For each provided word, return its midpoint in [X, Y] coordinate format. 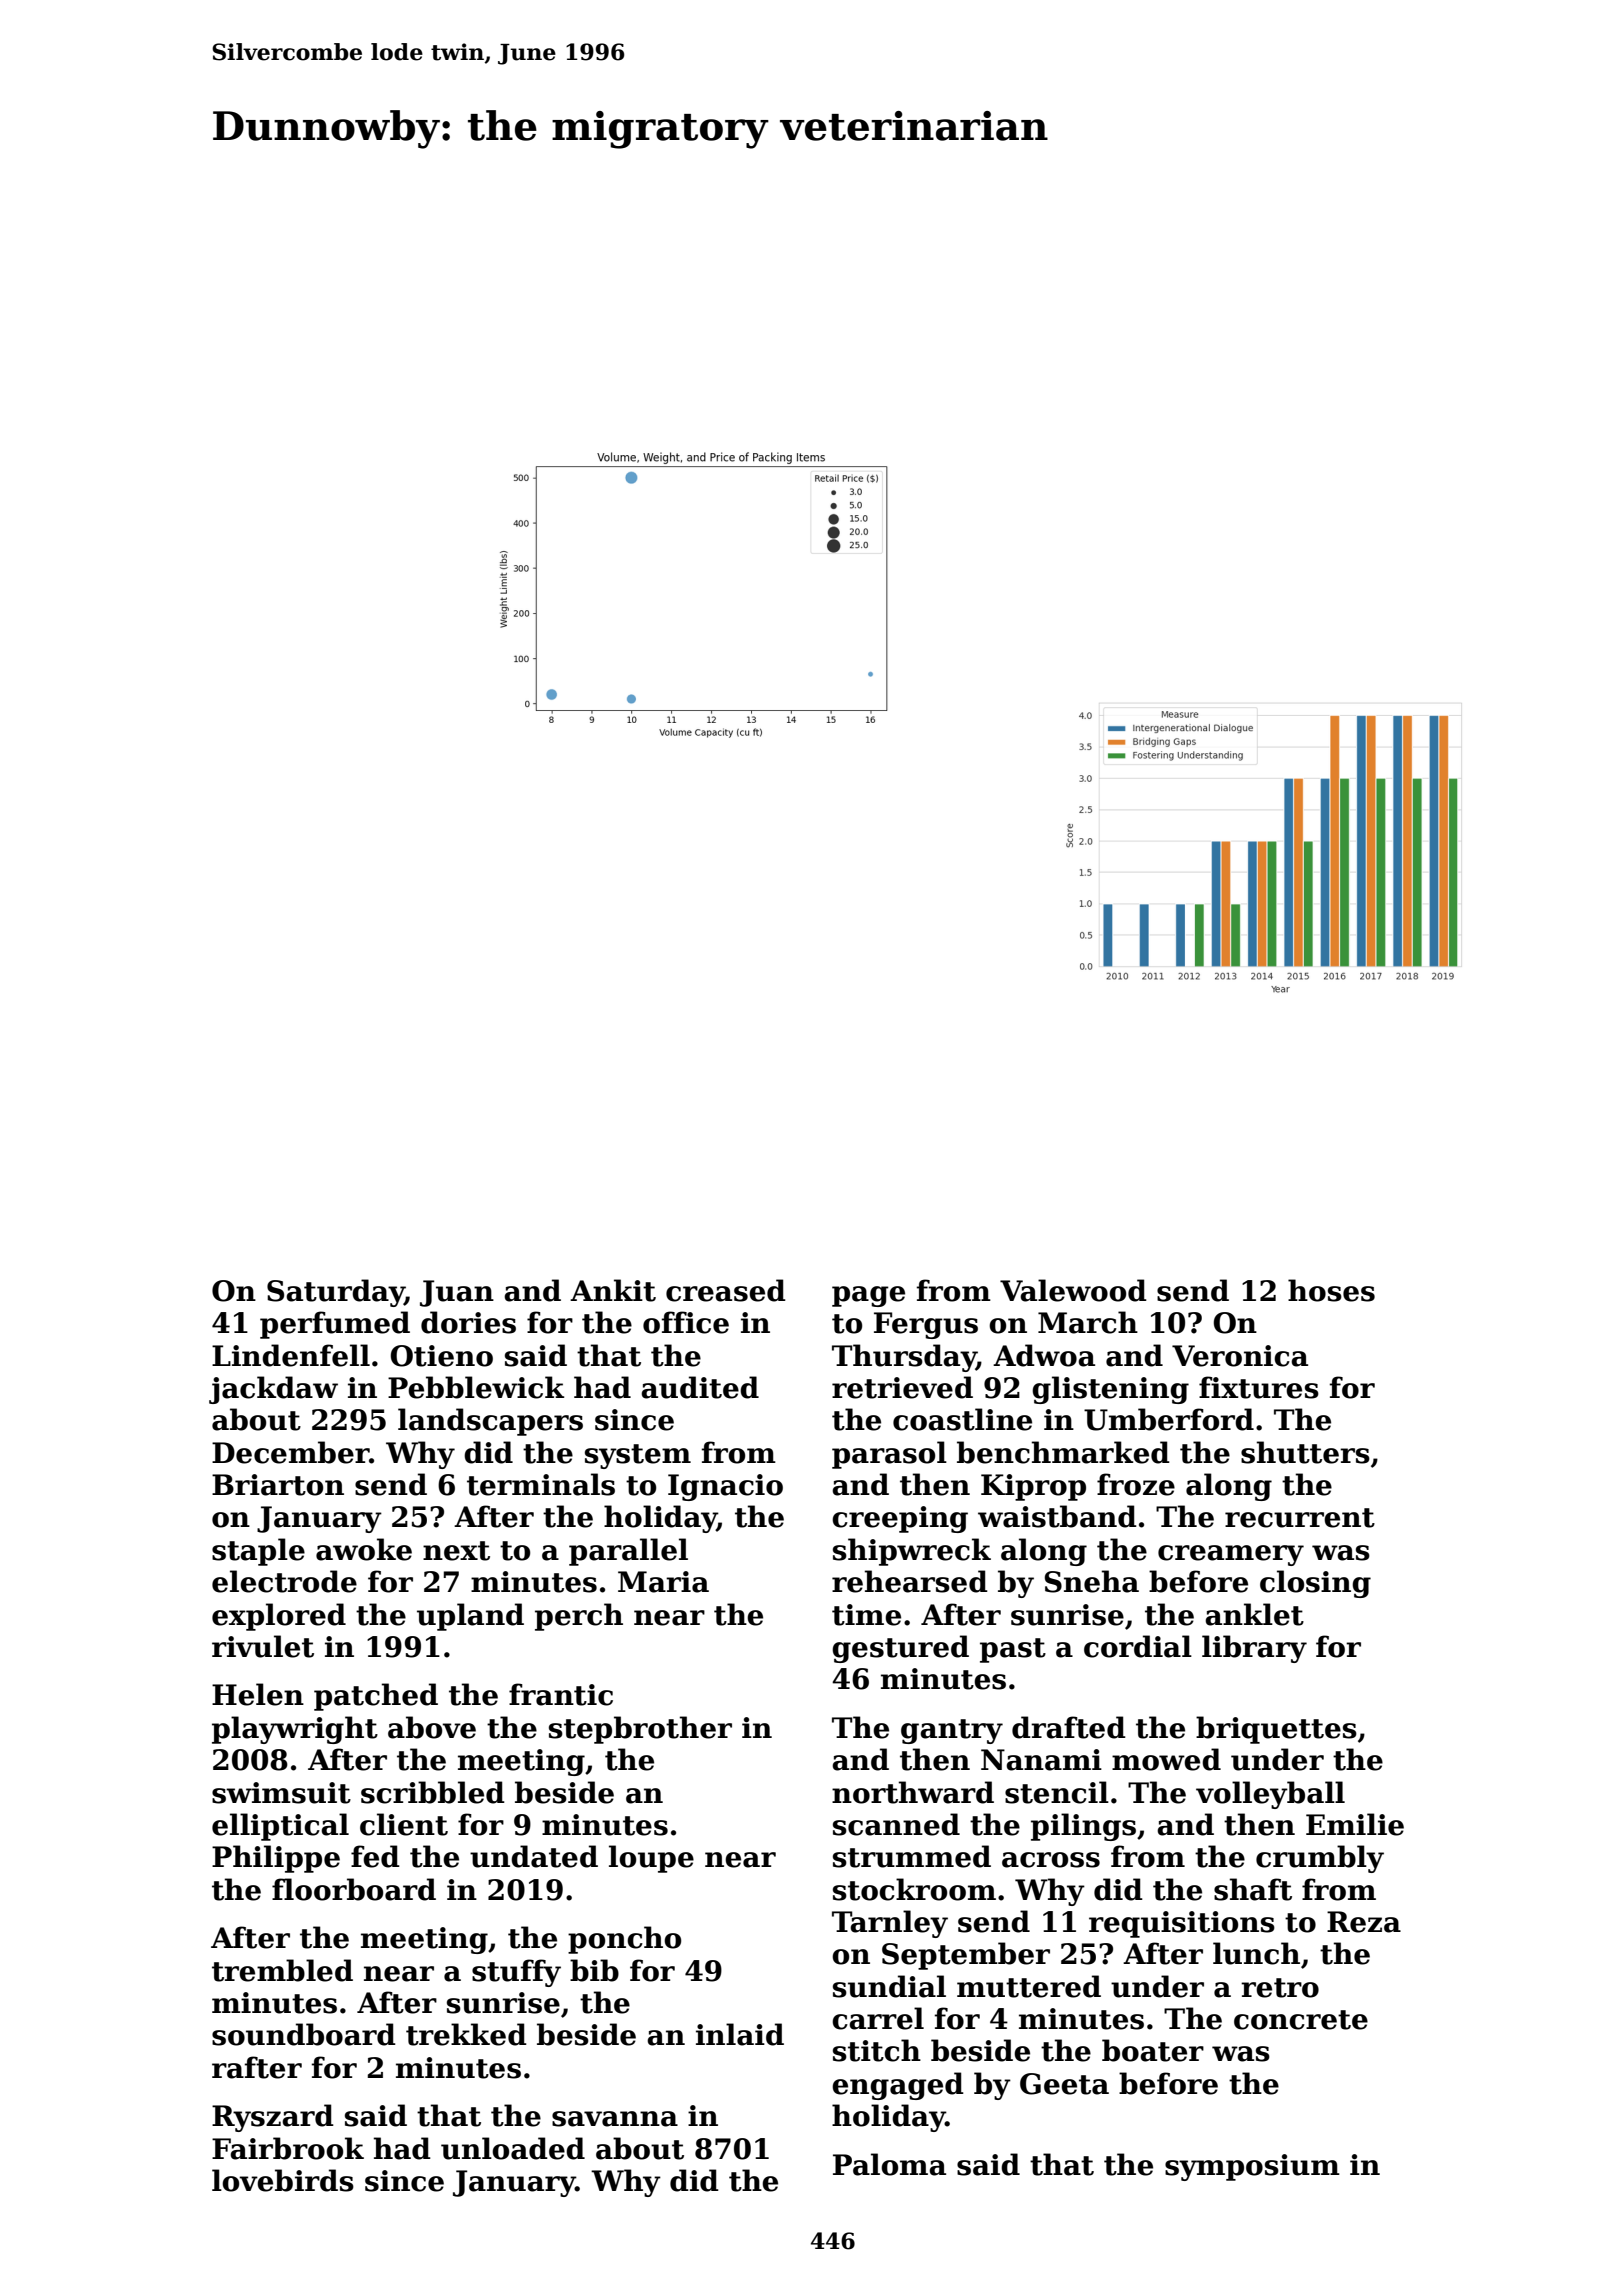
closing [1315, 1584]
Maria [663, 1582]
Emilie [1355, 1824]
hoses [1331, 1290]
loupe [651, 1859]
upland [470, 1617]
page [868, 1296]
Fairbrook [288, 2148]
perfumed [335, 1325]
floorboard [354, 1889]
